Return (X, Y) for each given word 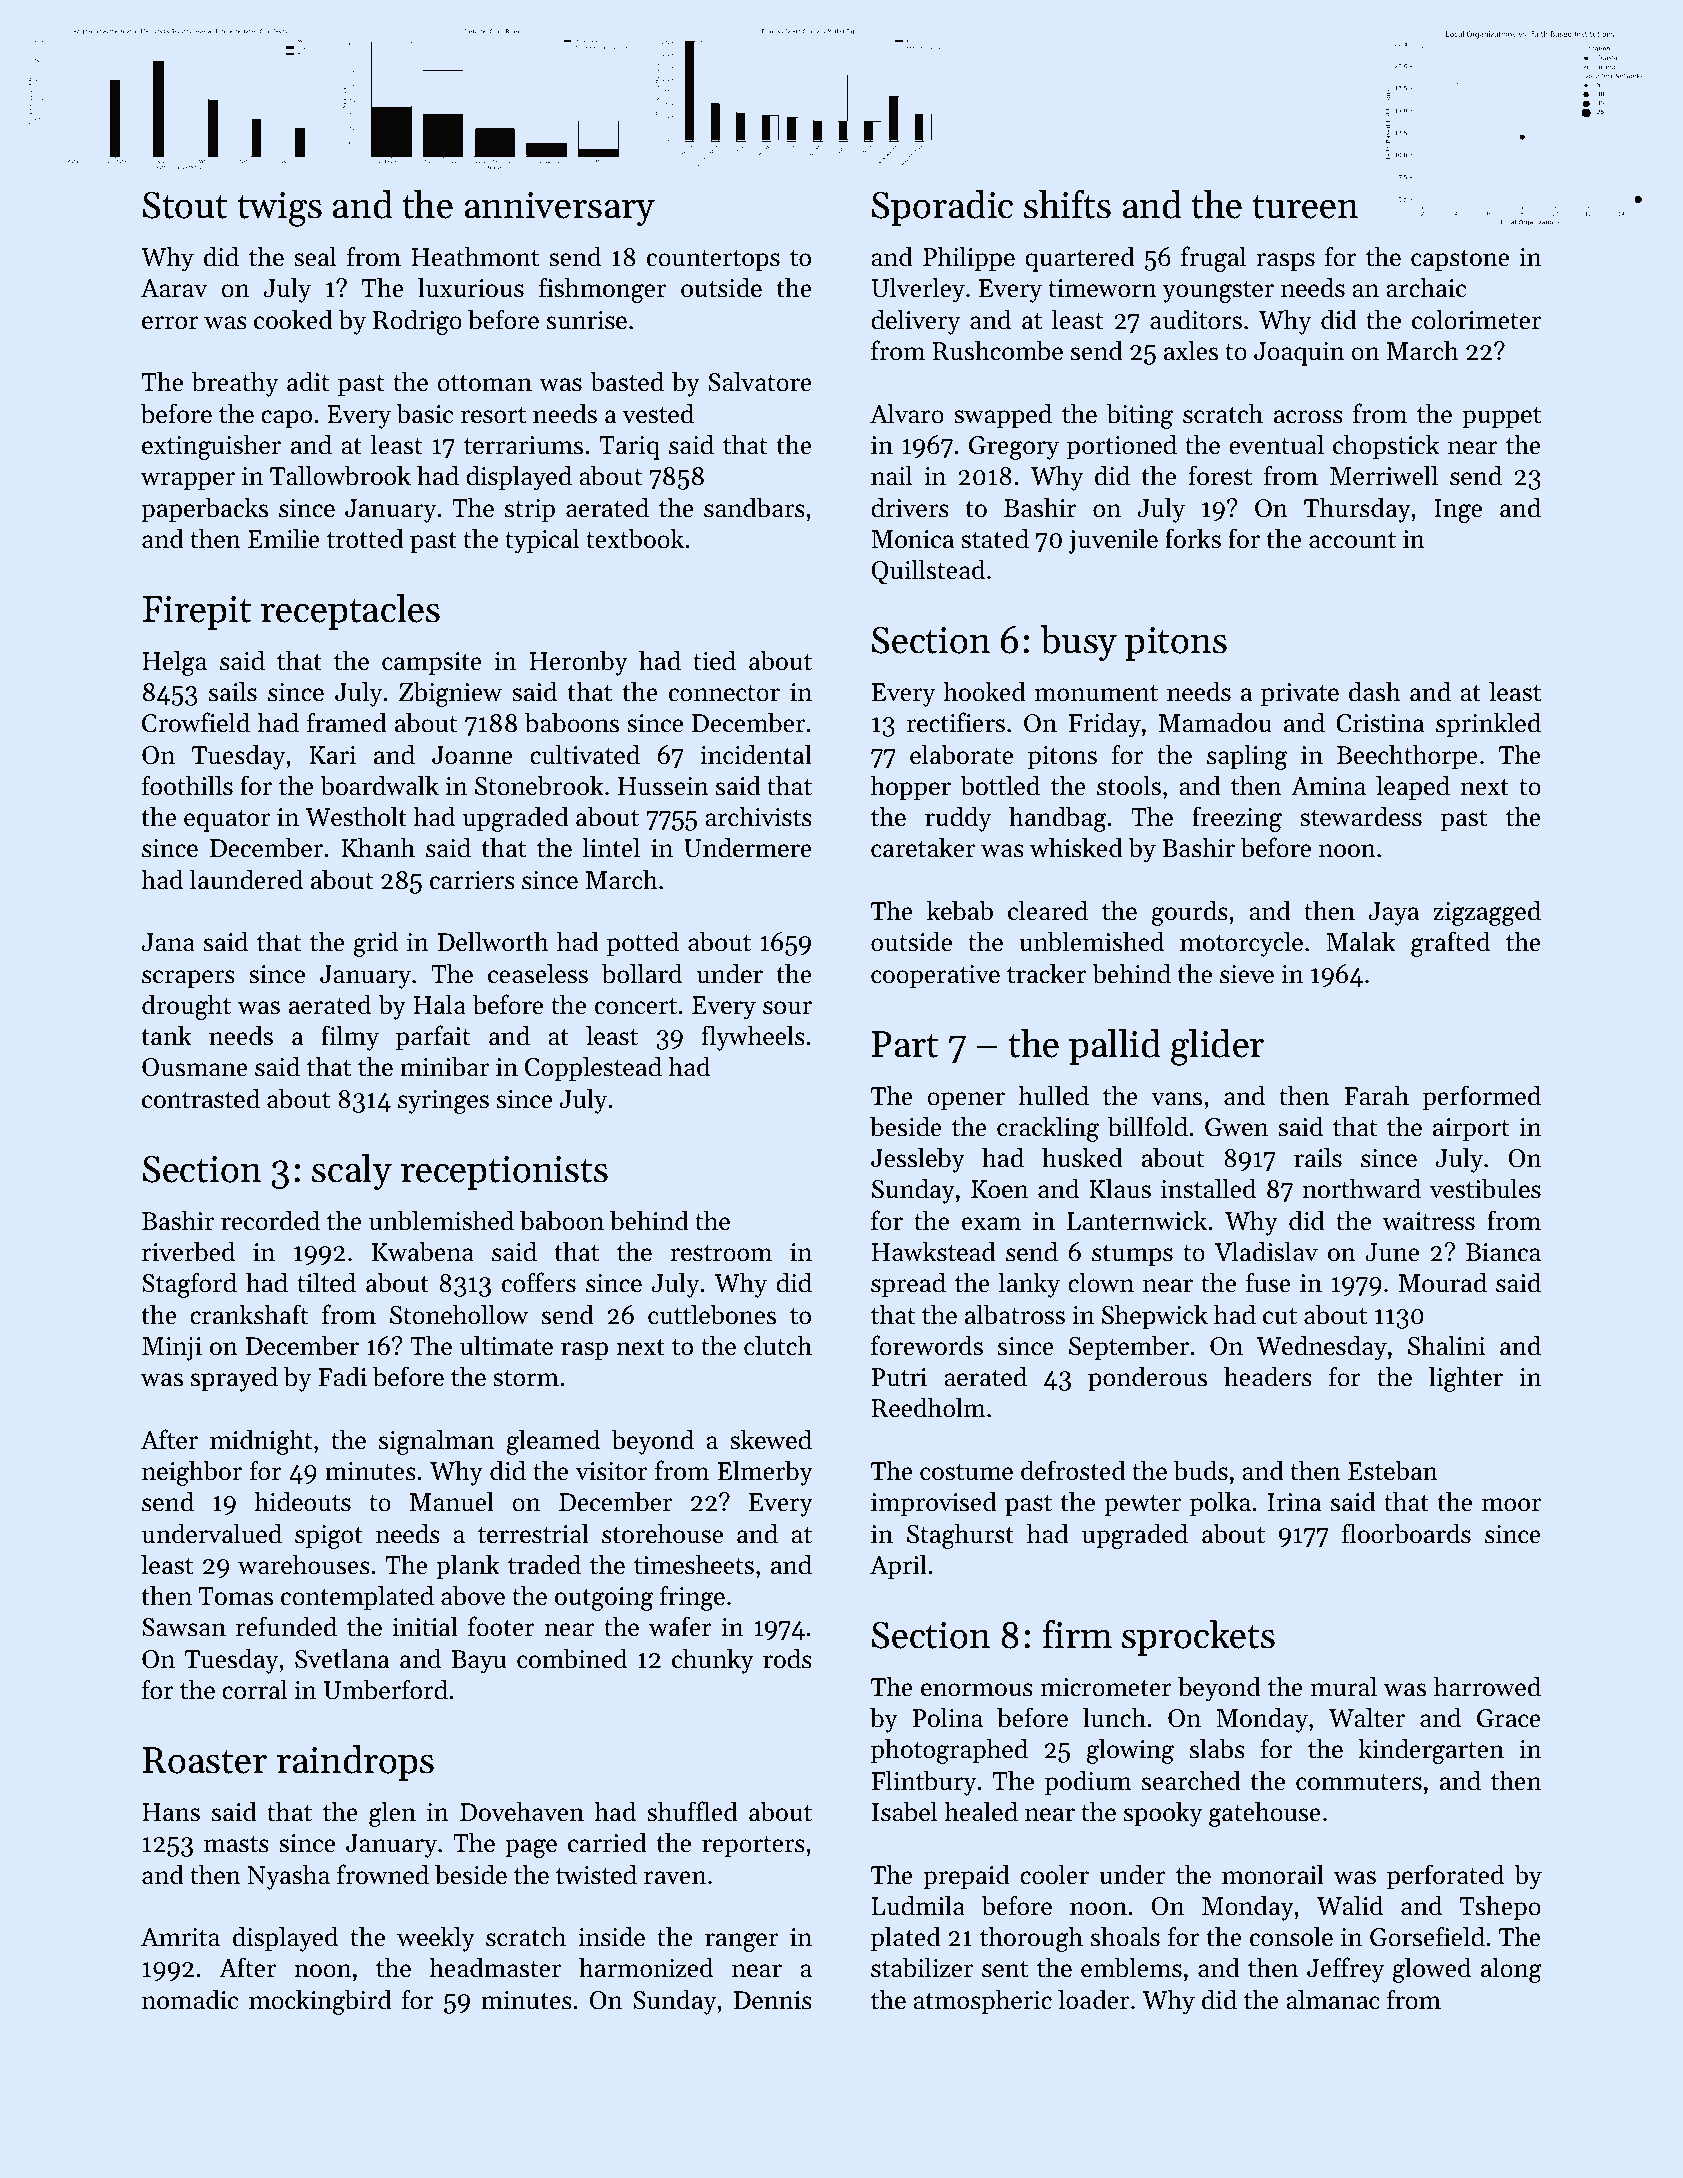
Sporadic (942, 208)
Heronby (578, 663)
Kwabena (423, 1251)
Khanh (378, 847)
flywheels (753, 1038)
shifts (1067, 204)
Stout (185, 205)
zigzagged (1487, 913)
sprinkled (1488, 725)
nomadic (190, 1999)
